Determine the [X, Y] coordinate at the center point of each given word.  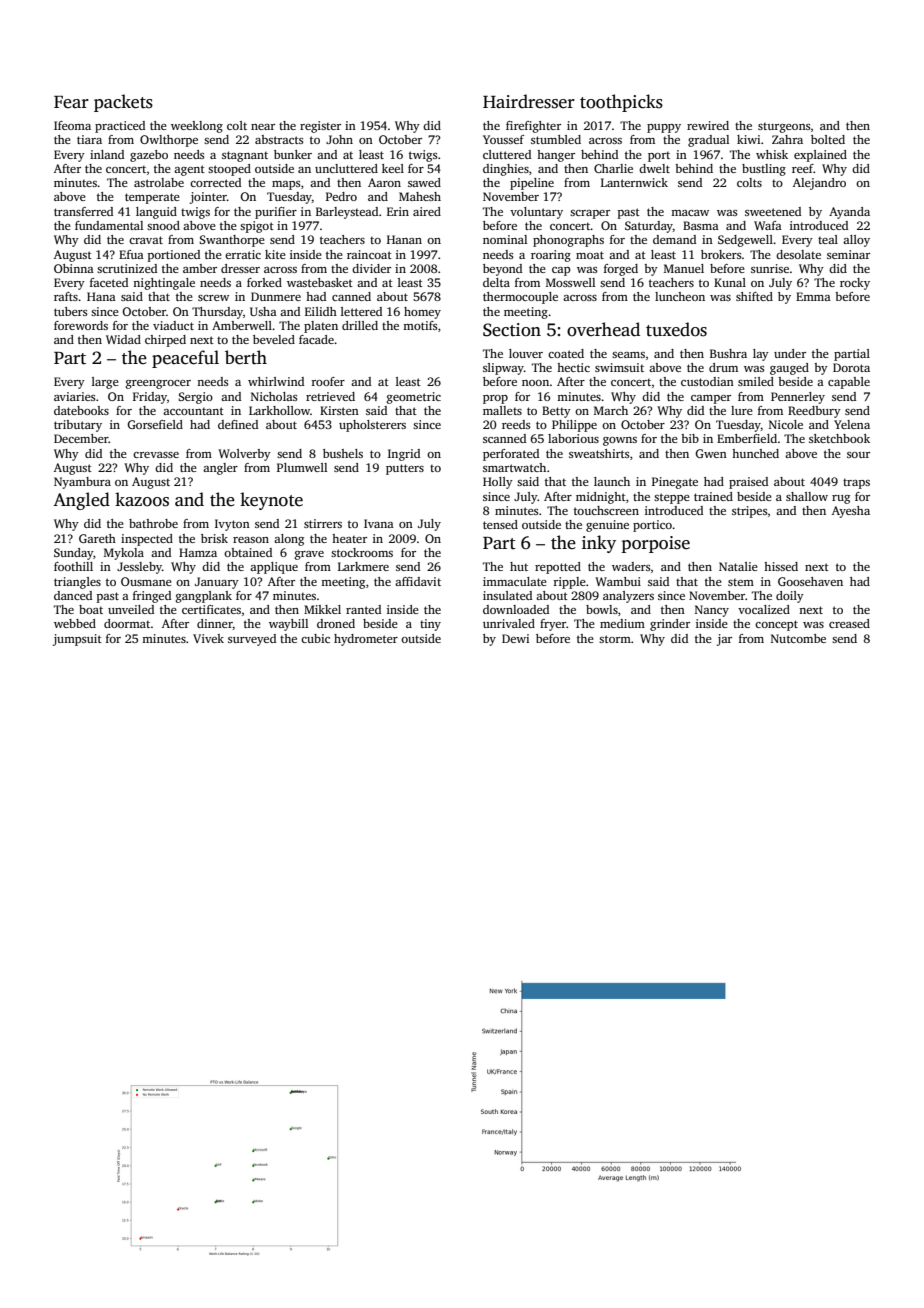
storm [615, 639]
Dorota [851, 367]
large [105, 383]
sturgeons [784, 128]
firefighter [533, 127]
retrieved [330, 396]
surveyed [252, 640]
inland [107, 154]
